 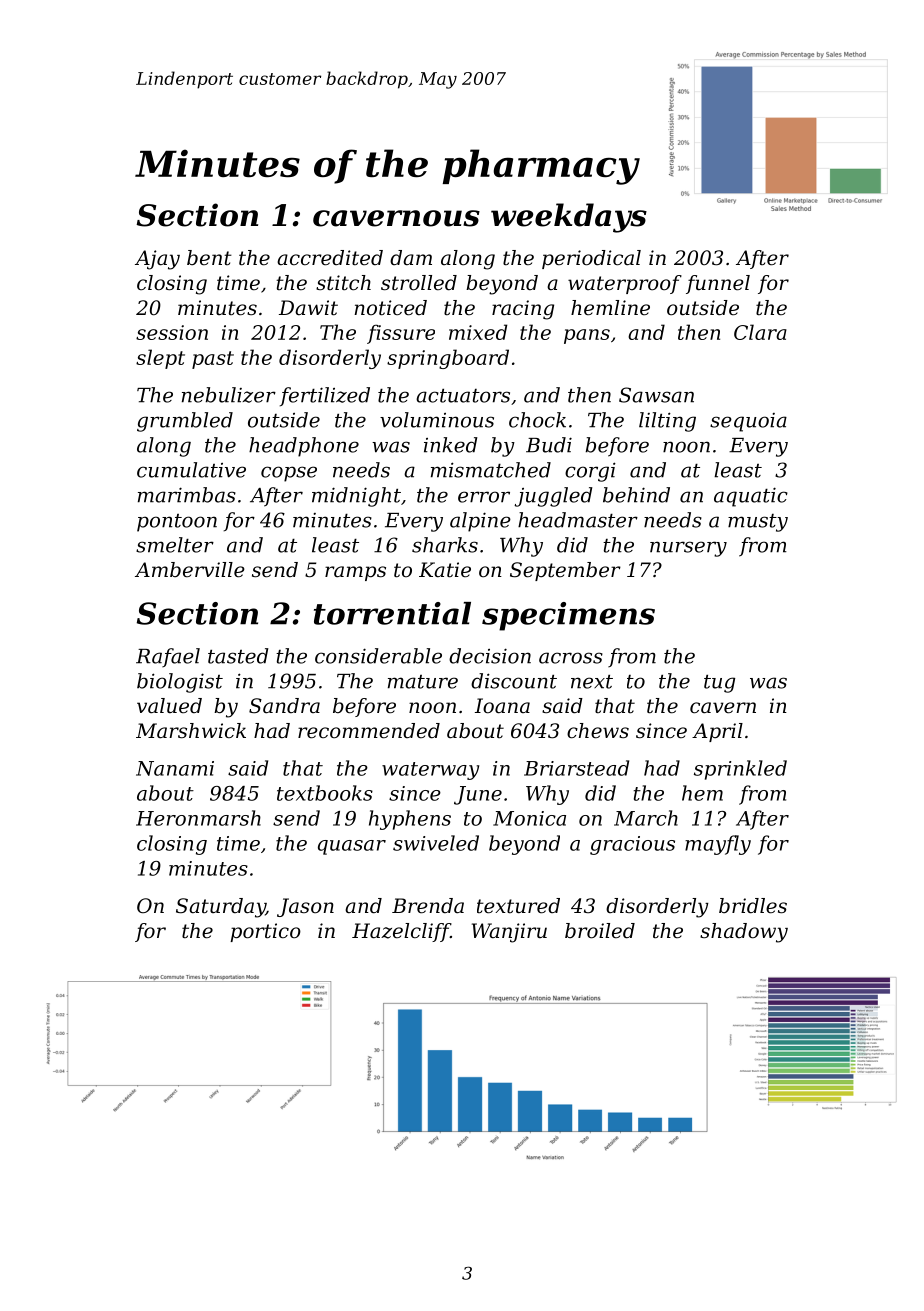 What do you see at coordinates (490, 656) in the screenshot?
I see `decision` at bounding box center [490, 656].
